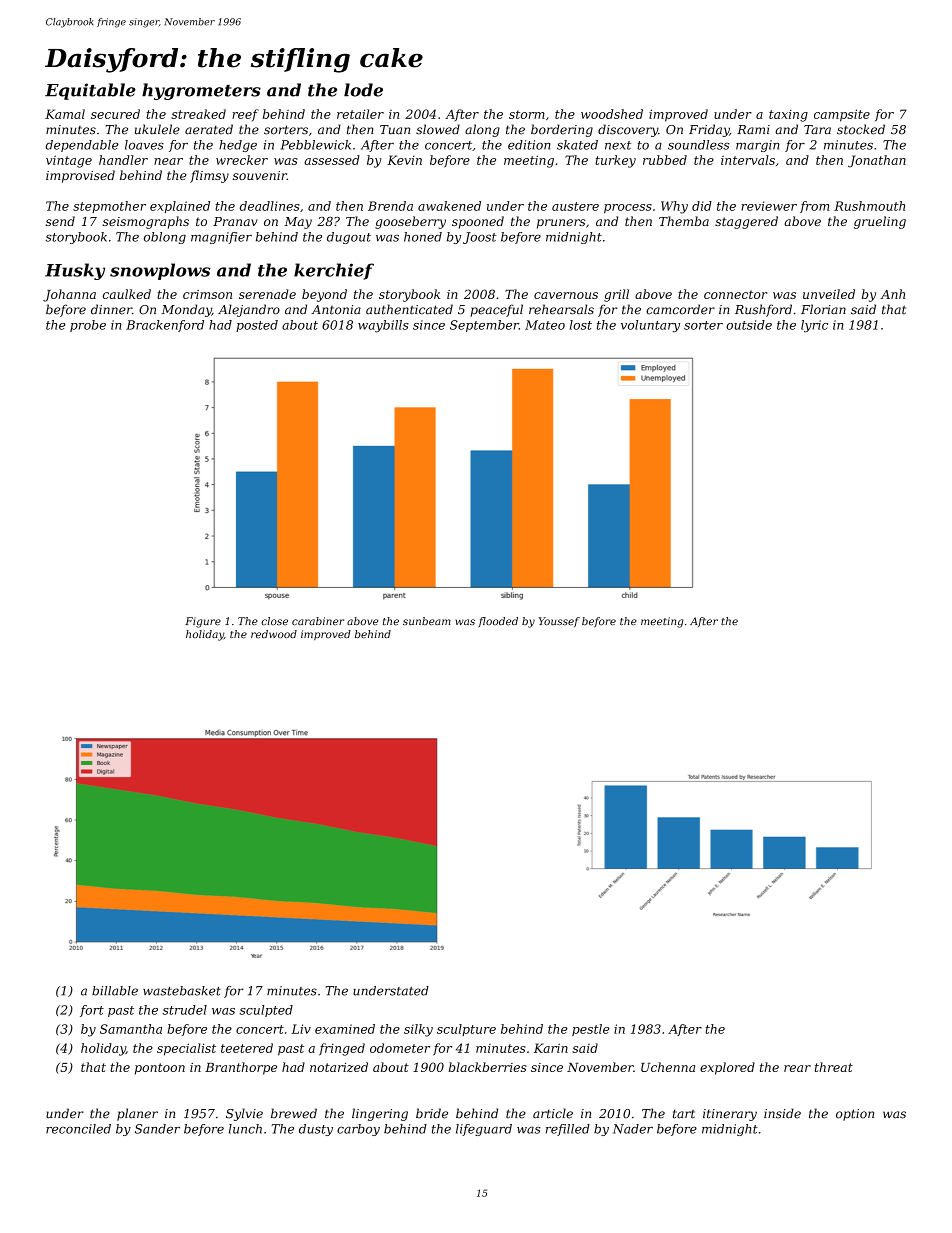 The height and width of the page is (1233, 952). What do you see at coordinates (498, 622) in the page?
I see `flooded` at bounding box center [498, 622].
